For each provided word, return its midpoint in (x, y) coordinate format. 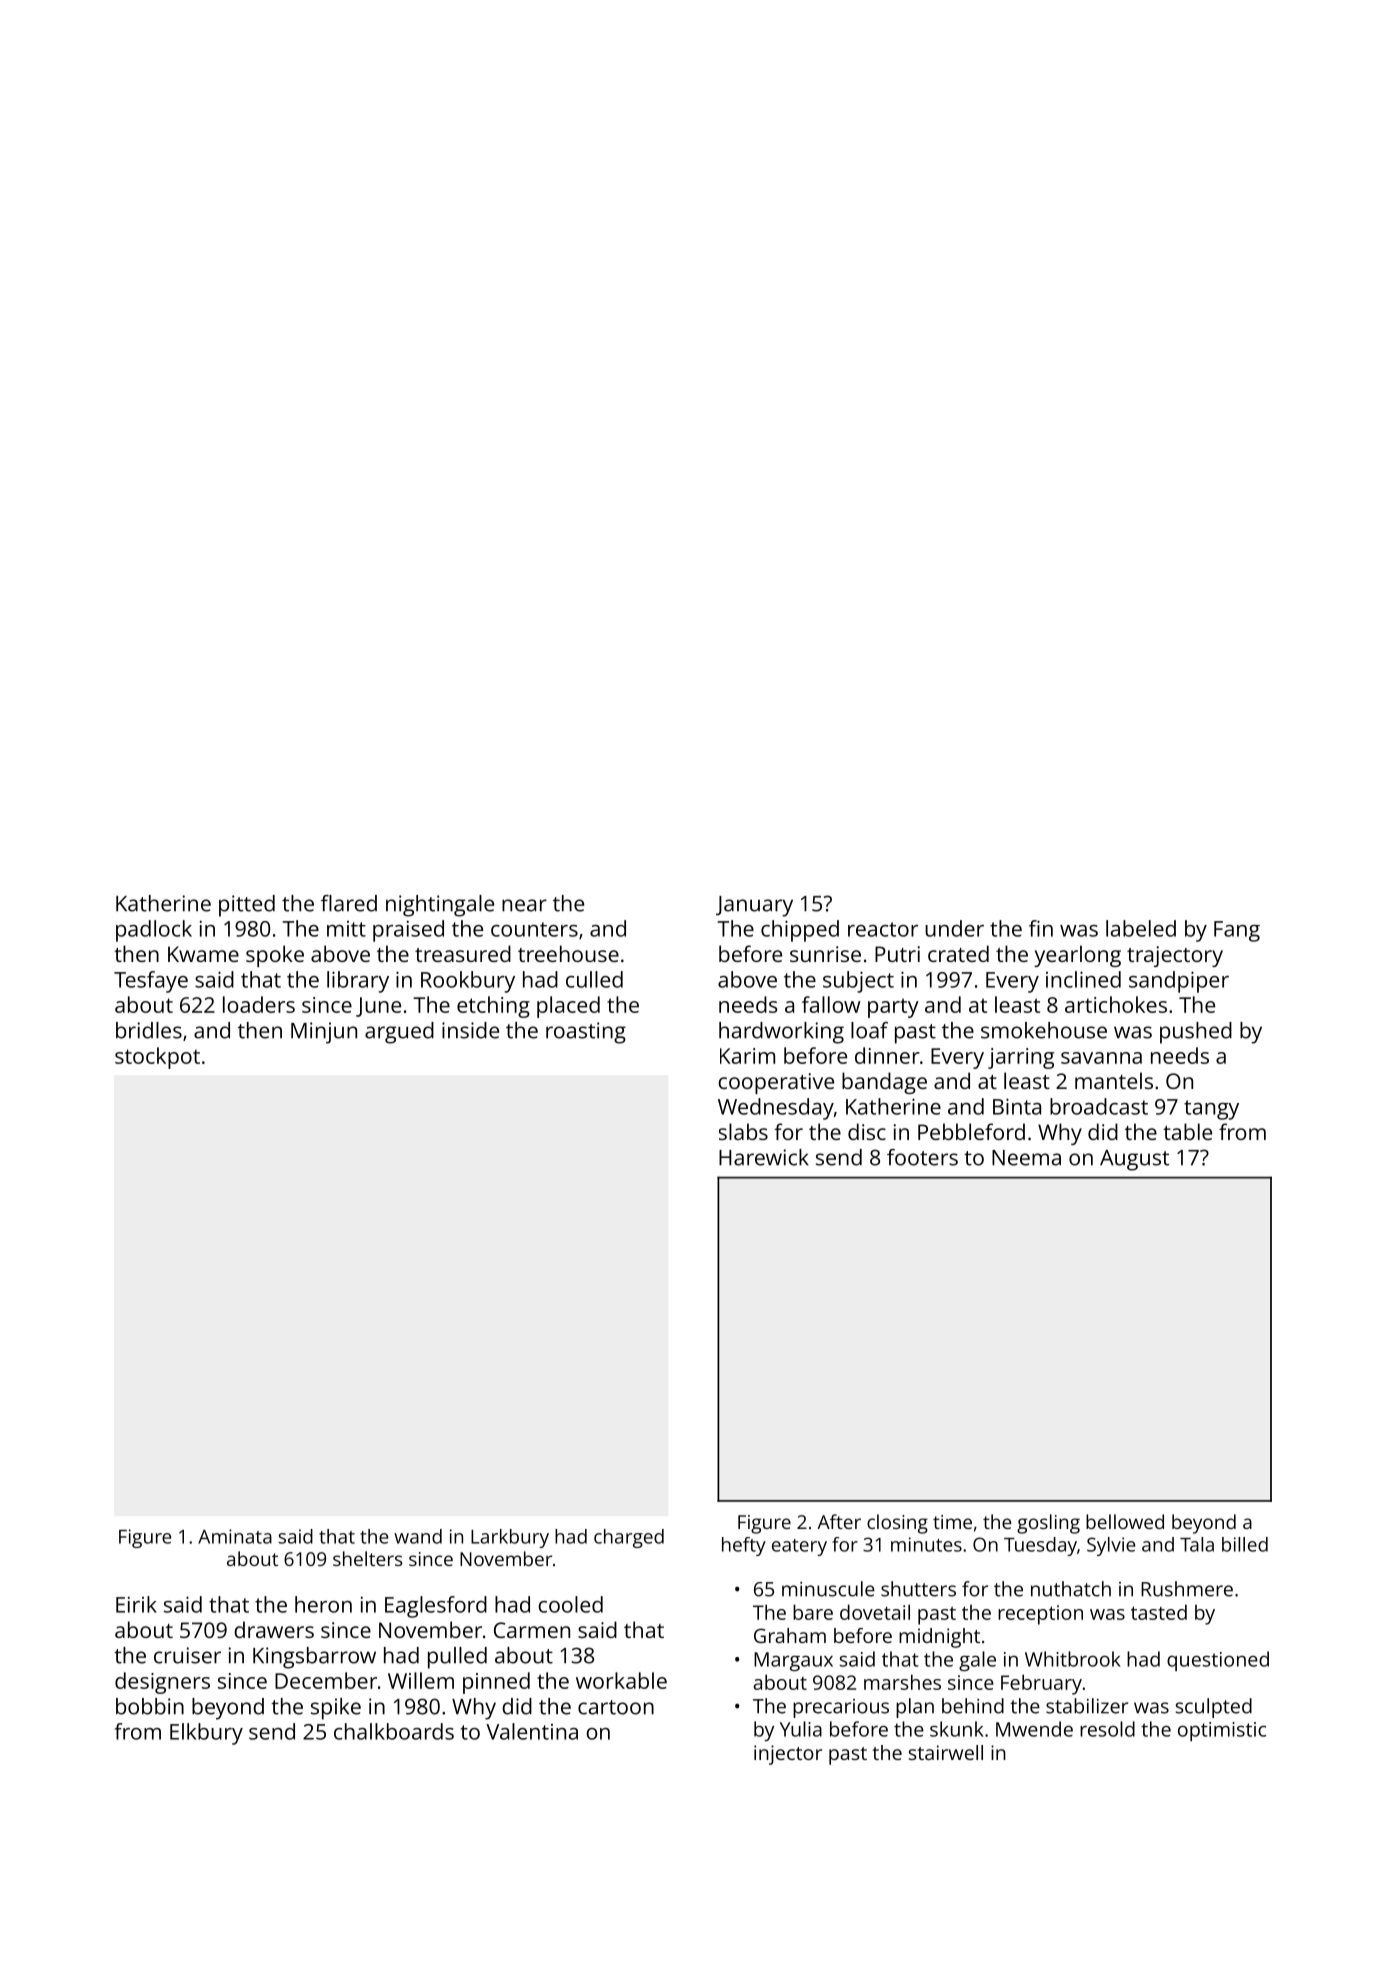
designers (162, 1683)
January (754, 906)
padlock (154, 931)
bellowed (1125, 1521)
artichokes (1116, 1004)
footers (922, 1157)
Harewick (764, 1157)
